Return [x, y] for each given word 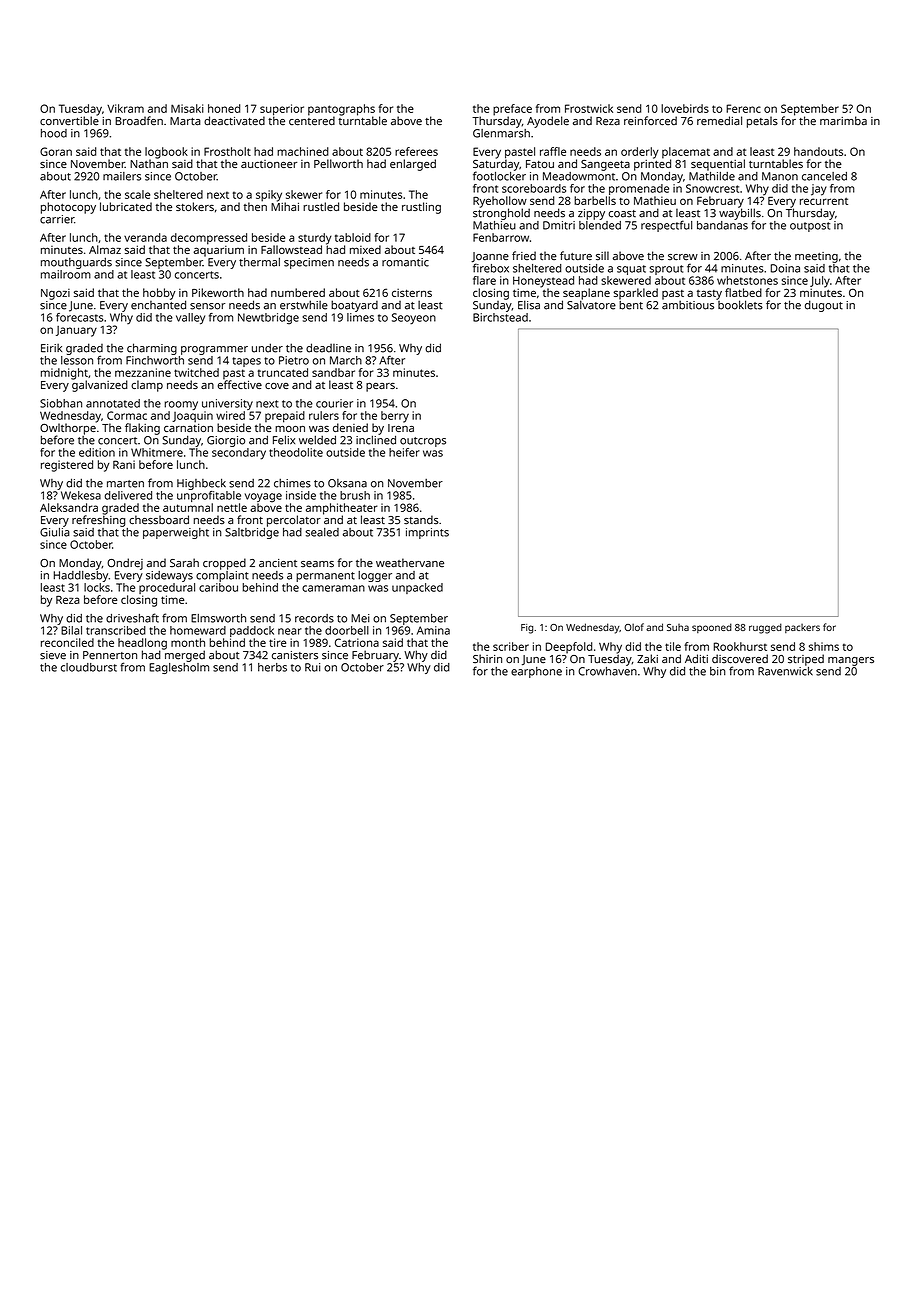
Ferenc [743, 108]
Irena [401, 428]
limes [360, 317]
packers [802, 628]
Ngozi [55, 294]
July [820, 282]
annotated [113, 403]
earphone [536, 672]
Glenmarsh [501, 133]
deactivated [234, 121]
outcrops [423, 442]
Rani [124, 464]
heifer [404, 452]
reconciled [67, 642]
